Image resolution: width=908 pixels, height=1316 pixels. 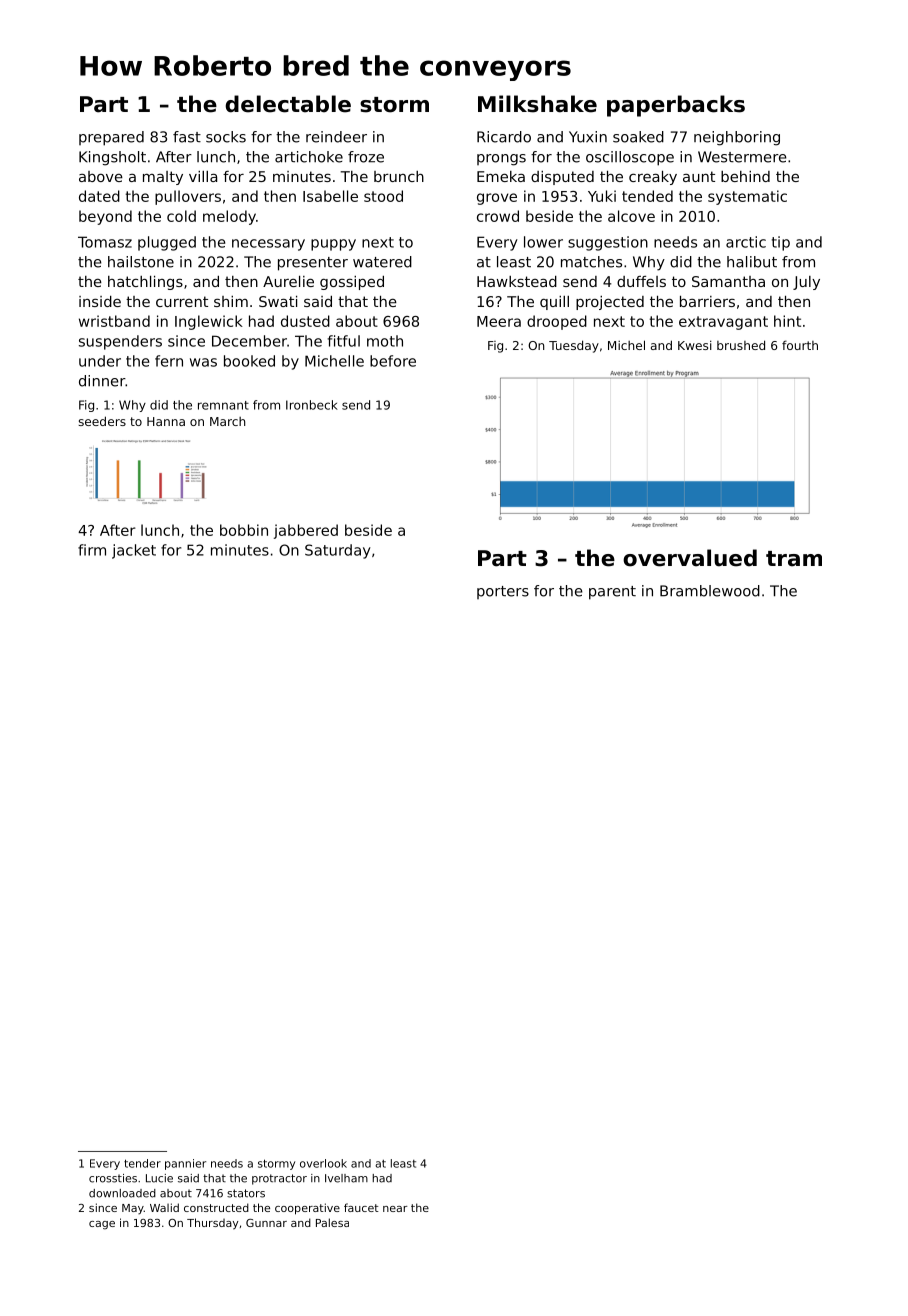 What do you see at coordinates (244, 530) in the page?
I see `bobbin` at bounding box center [244, 530].
